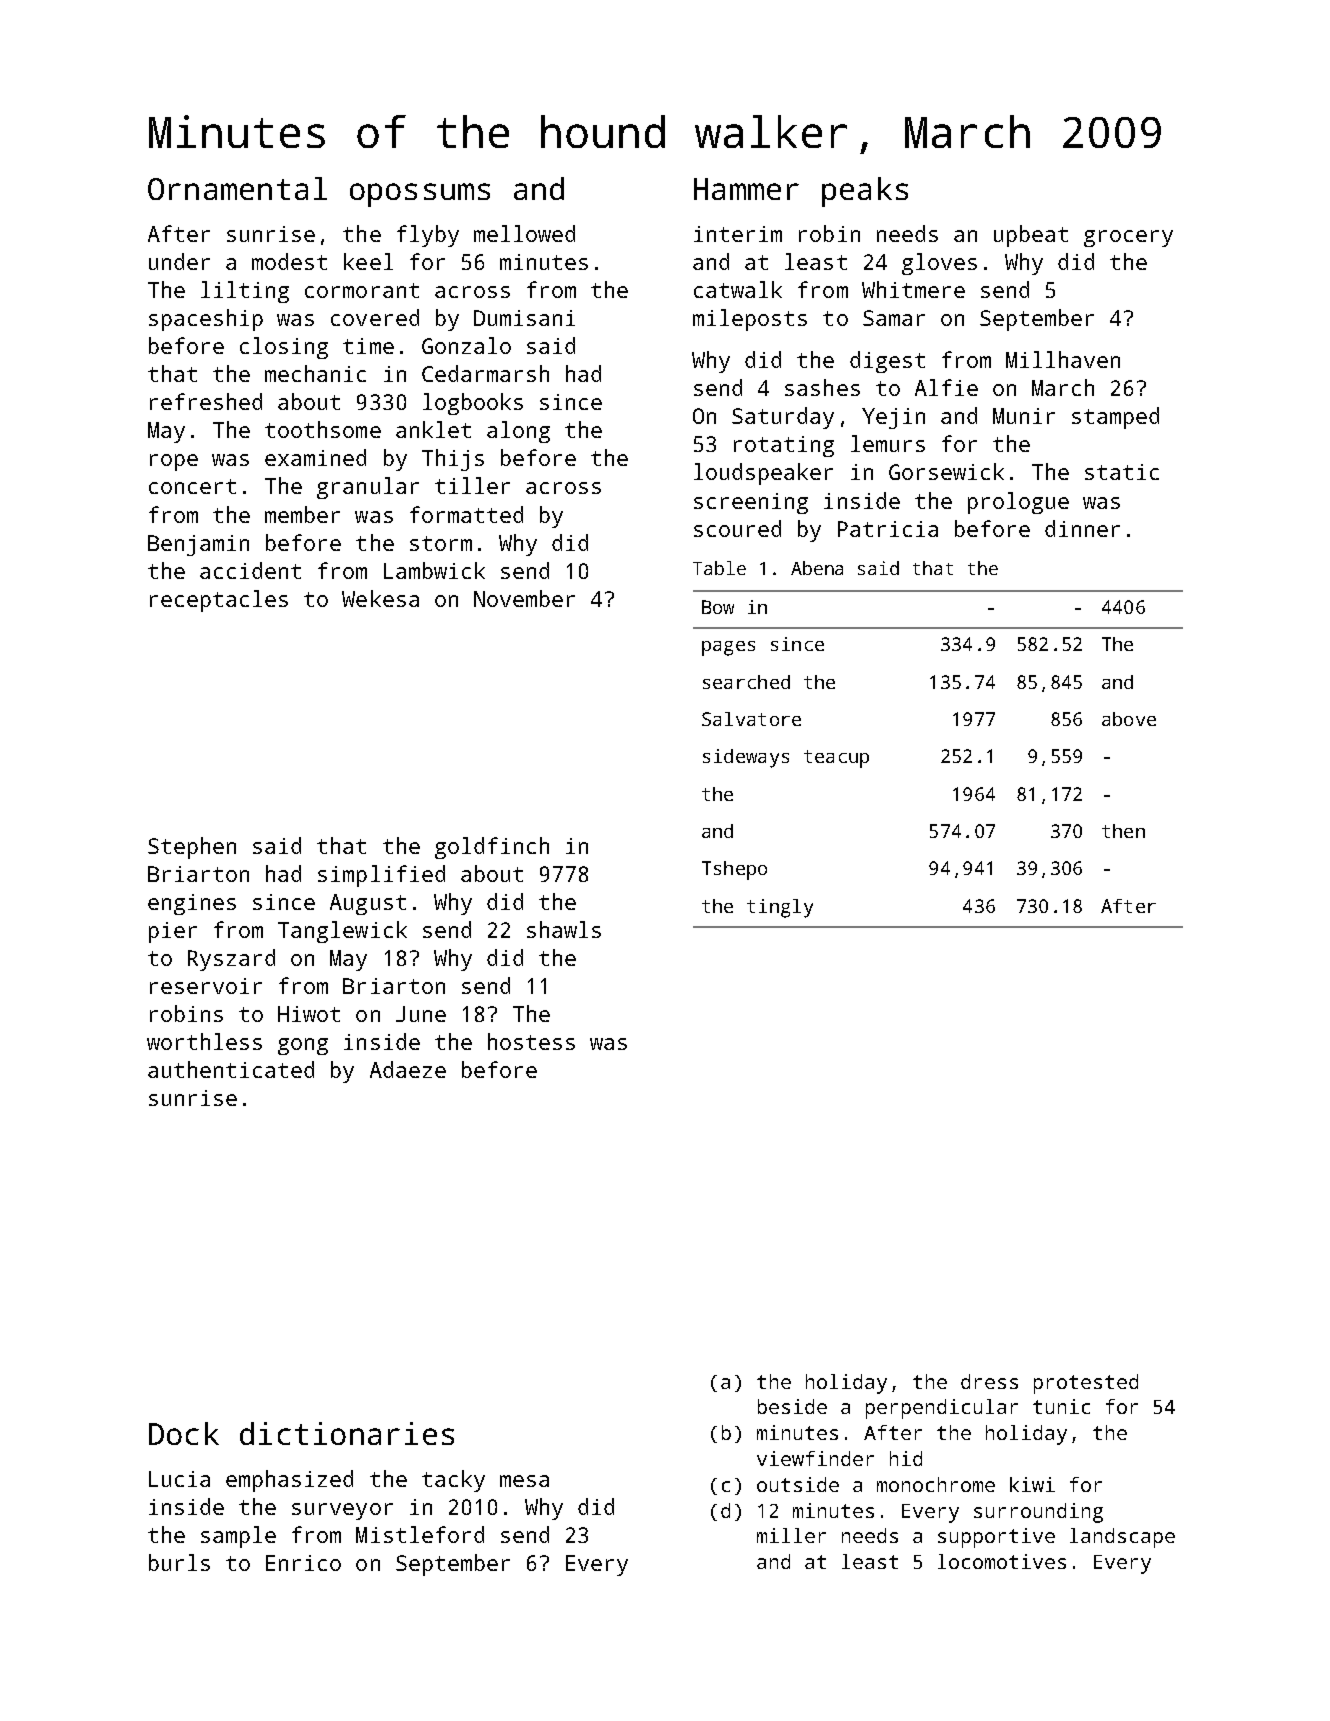 Image resolution: width=1330 pixels, height=1721 pixels. Describe the element at coordinates (792, 1406) in the document. I see `beside` at that location.
